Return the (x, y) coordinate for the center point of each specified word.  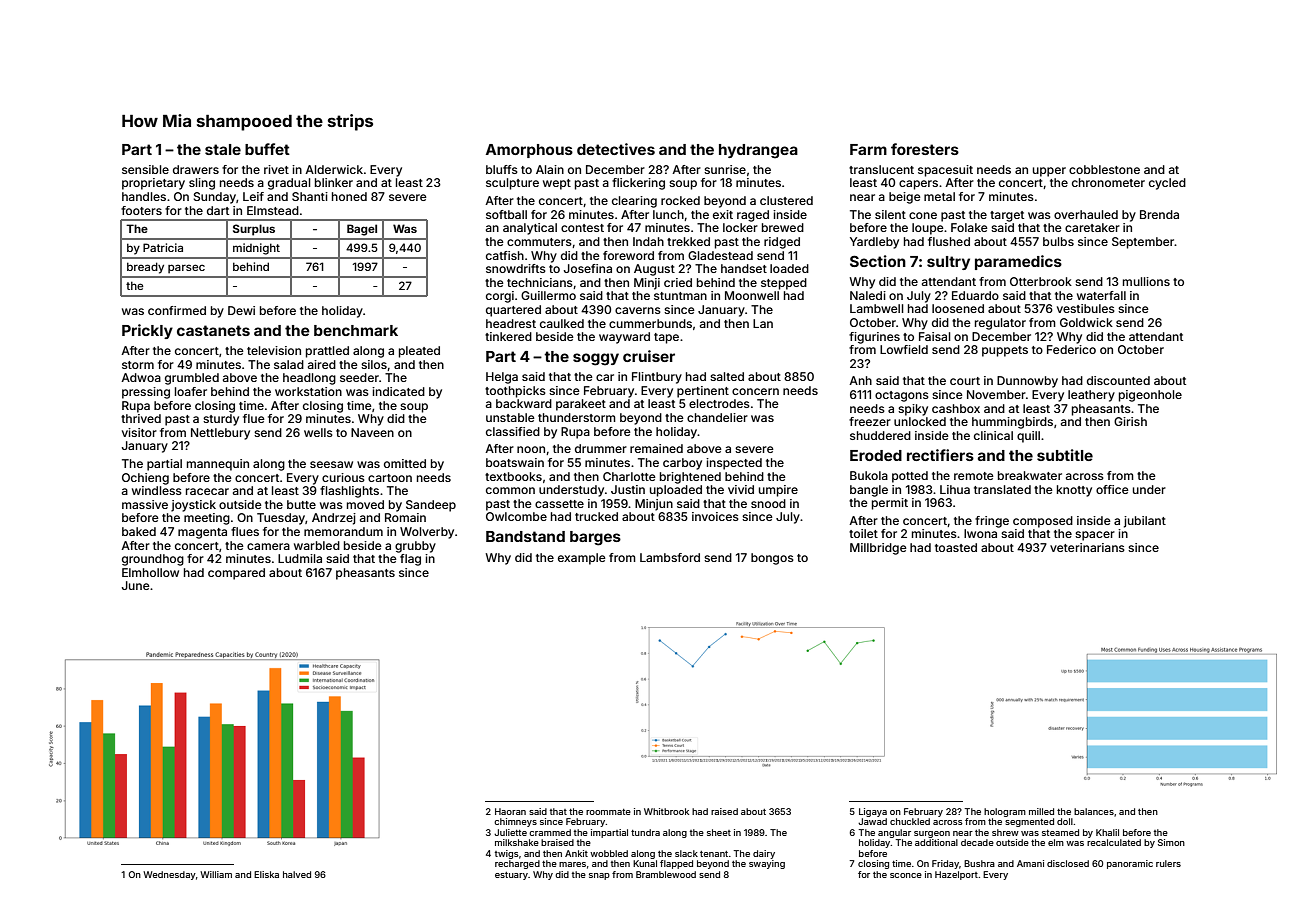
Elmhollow (150, 572)
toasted (956, 547)
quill (1028, 437)
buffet (267, 149)
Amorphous (529, 151)
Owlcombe (516, 516)
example (582, 559)
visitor (139, 432)
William (216, 874)
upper (1049, 172)
